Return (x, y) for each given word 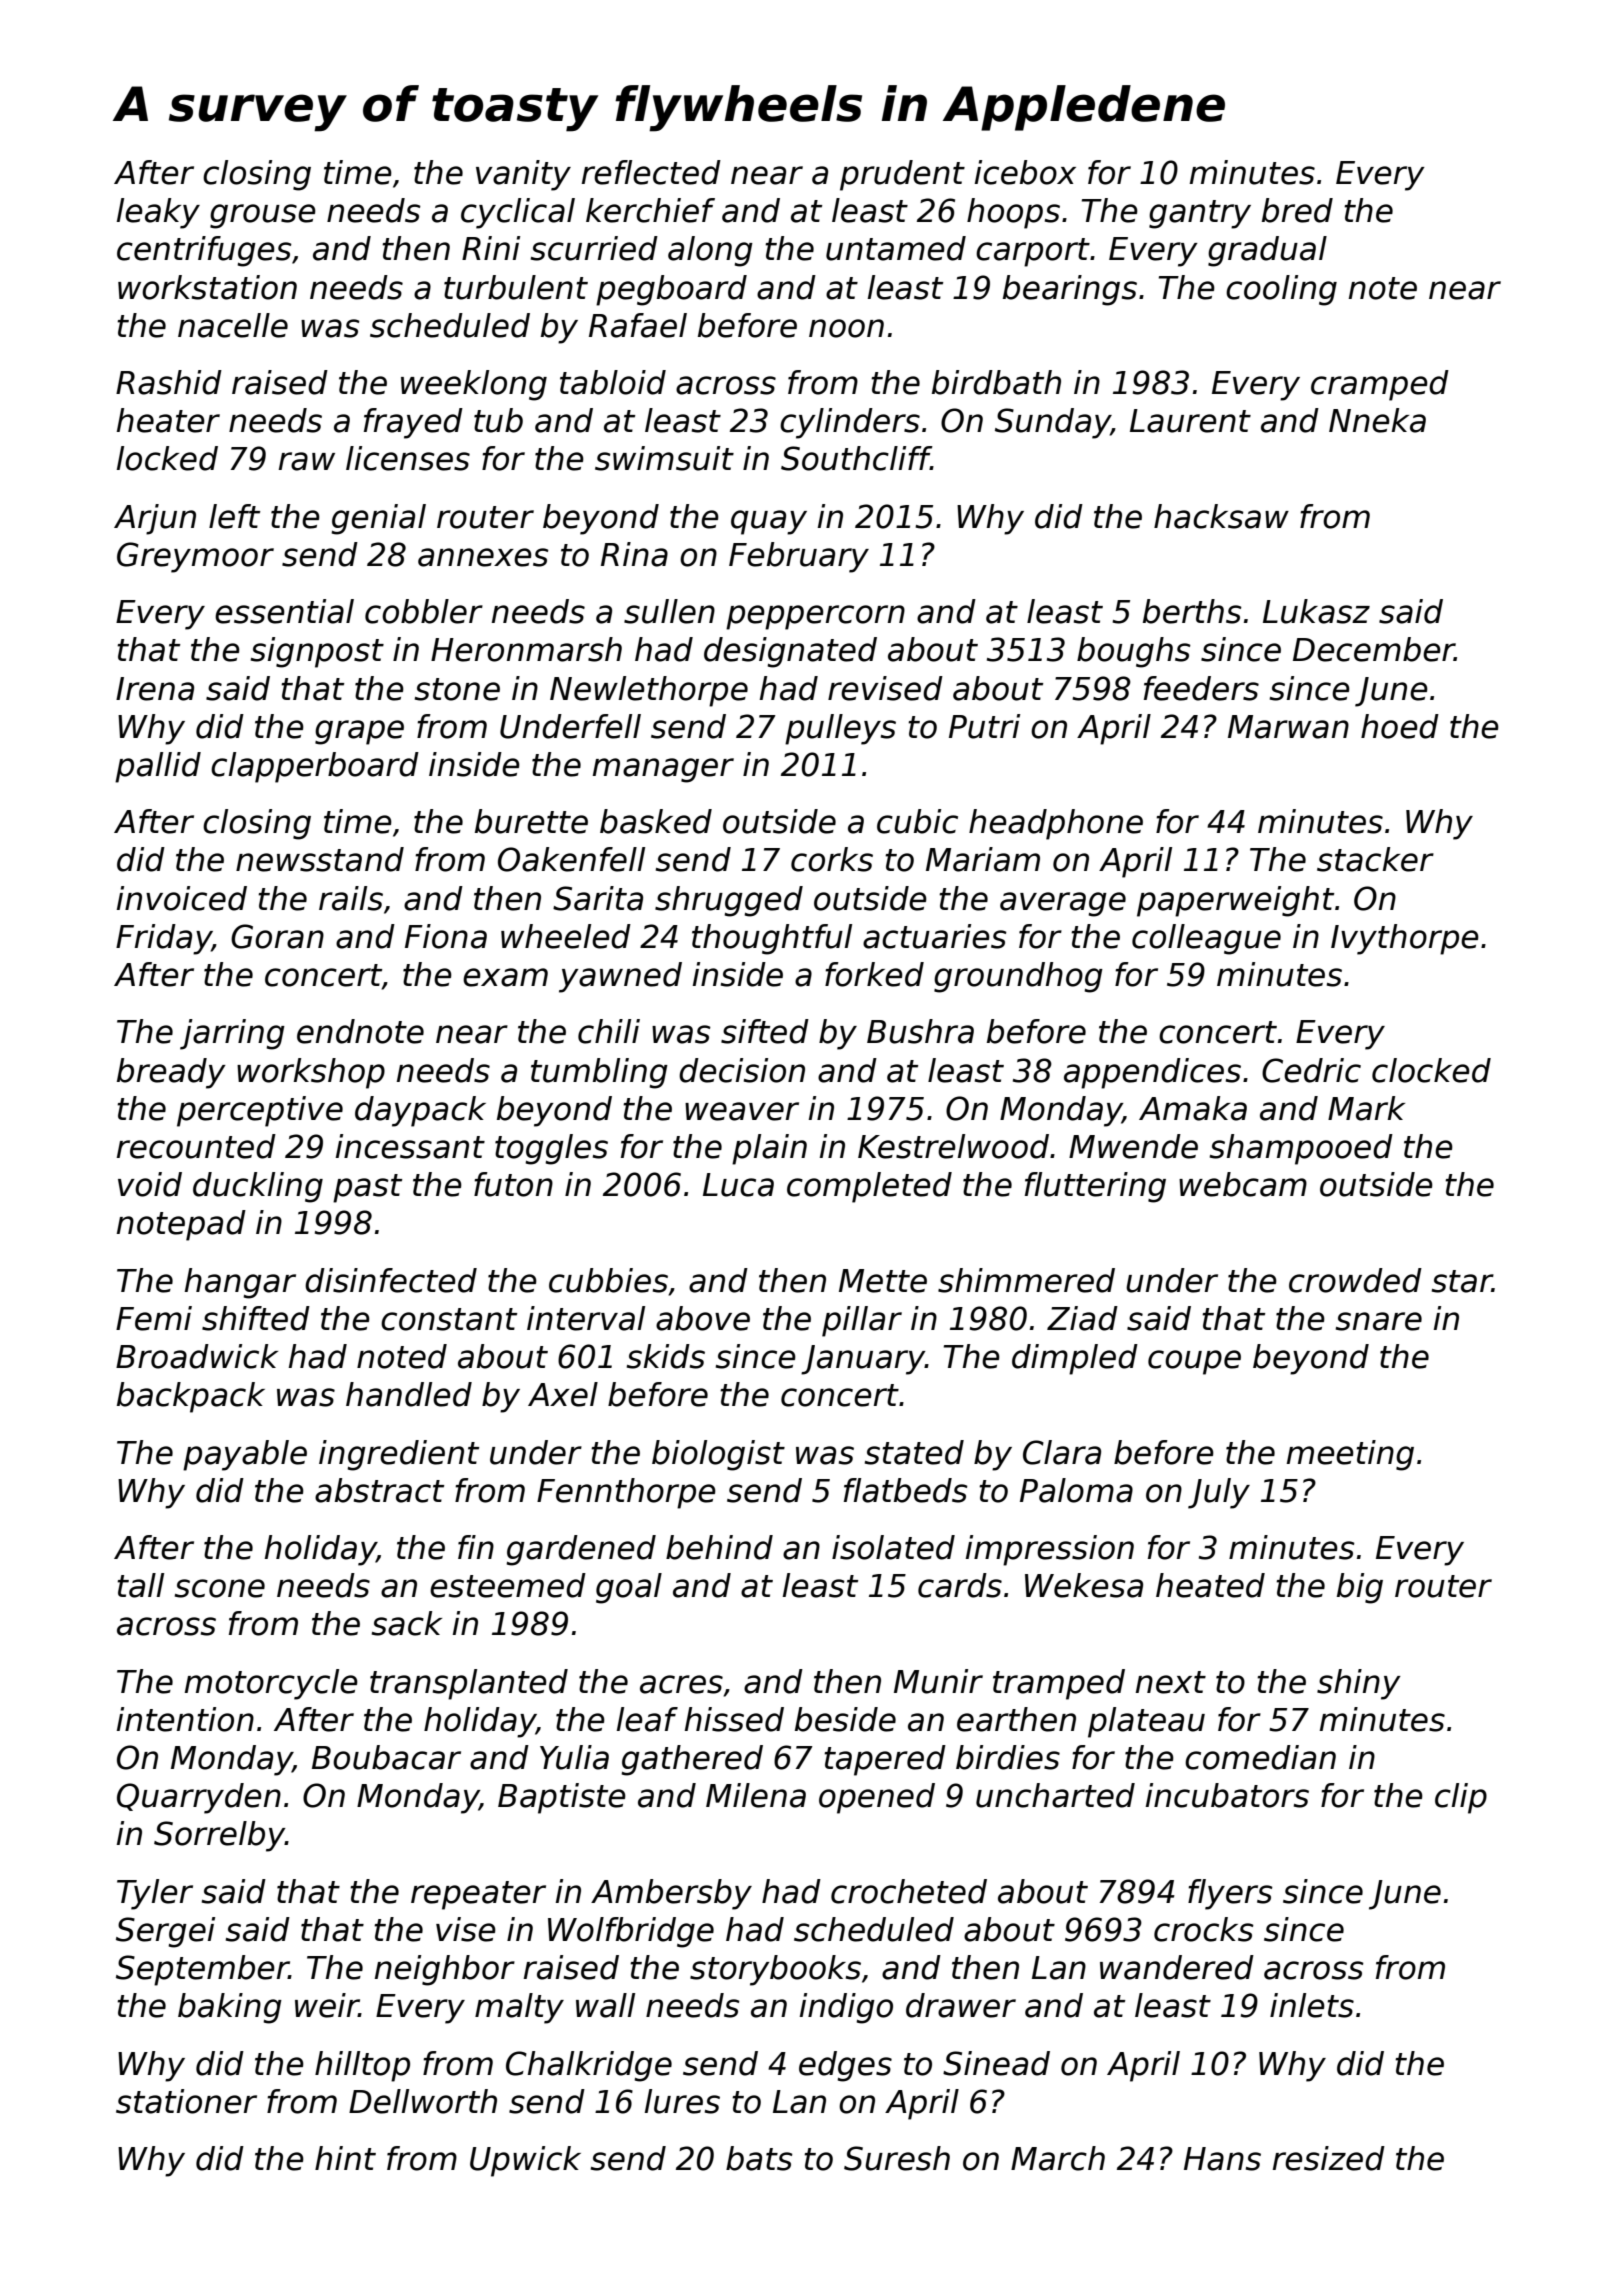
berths (1192, 611)
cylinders (850, 423)
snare (1379, 1321)
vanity (523, 175)
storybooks (775, 1970)
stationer (186, 2101)
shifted (256, 1318)
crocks (1204, 1929)
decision (742, 1070)
